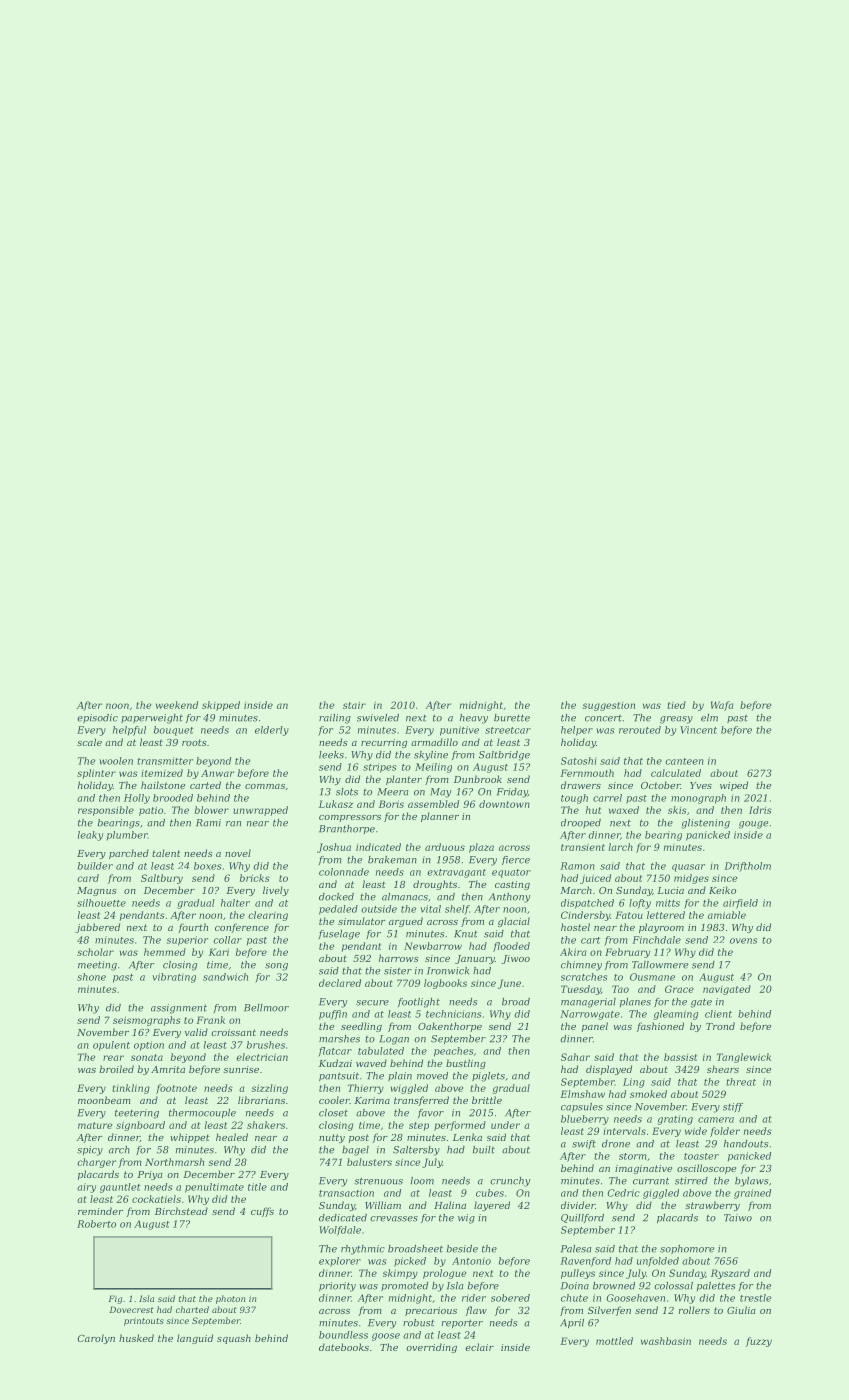 This page has width=849, height=1400. I want to click on under, so click(505, 1125).
